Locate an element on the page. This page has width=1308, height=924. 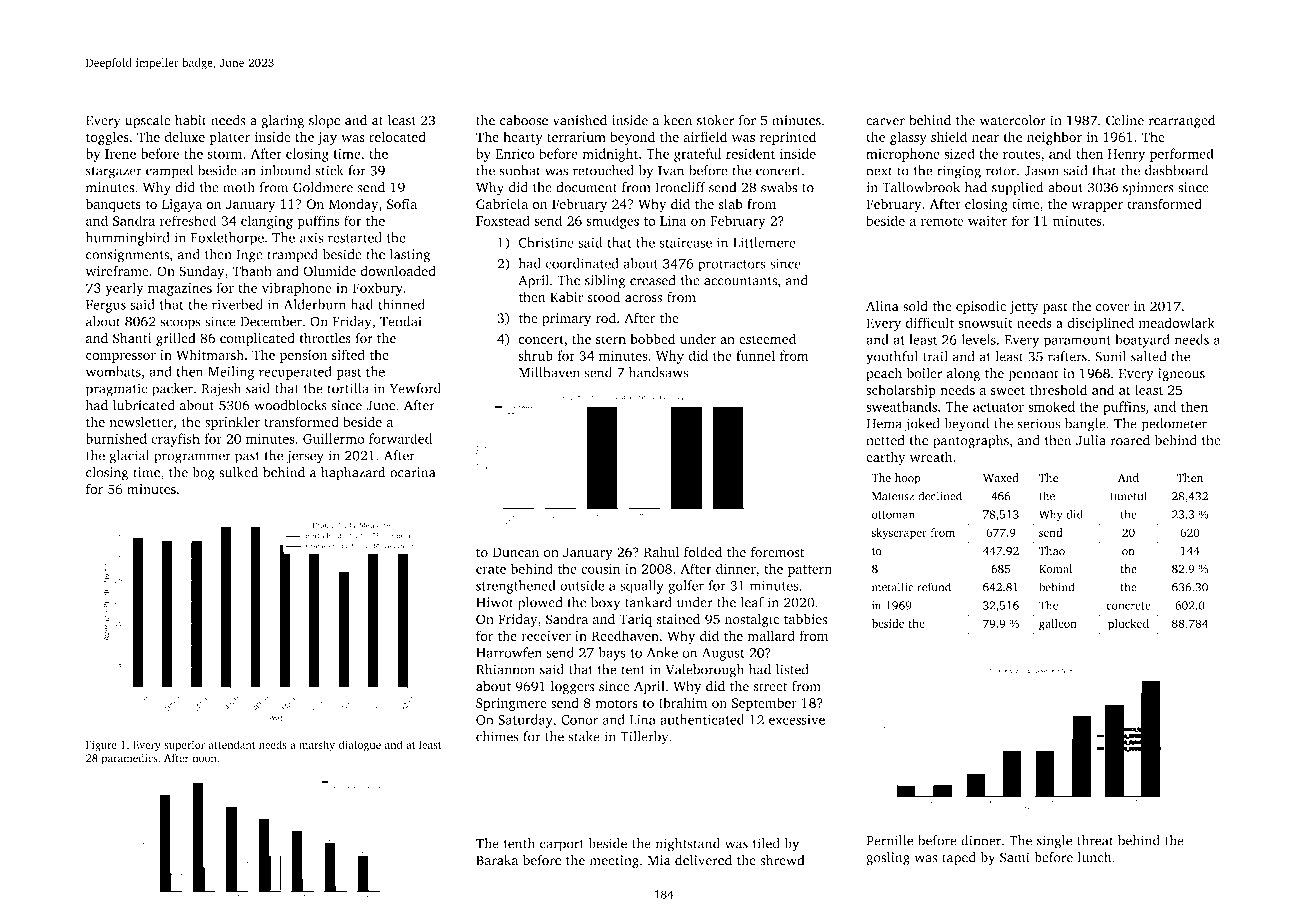
carver is located at coordinates (885, 122).
